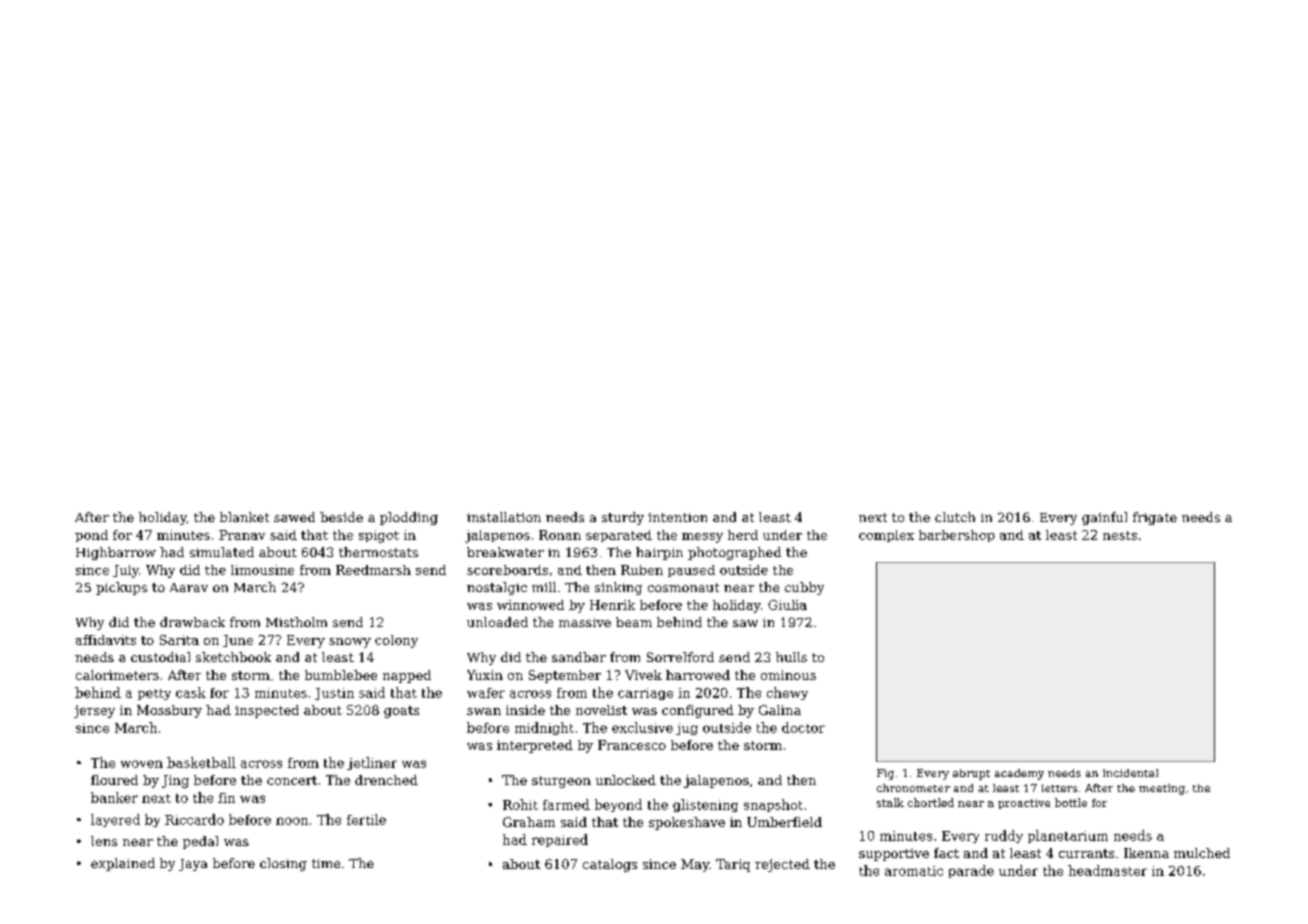 This screenshot has width=1308, height=924. I want to click on ominous, so click(788, 675).
